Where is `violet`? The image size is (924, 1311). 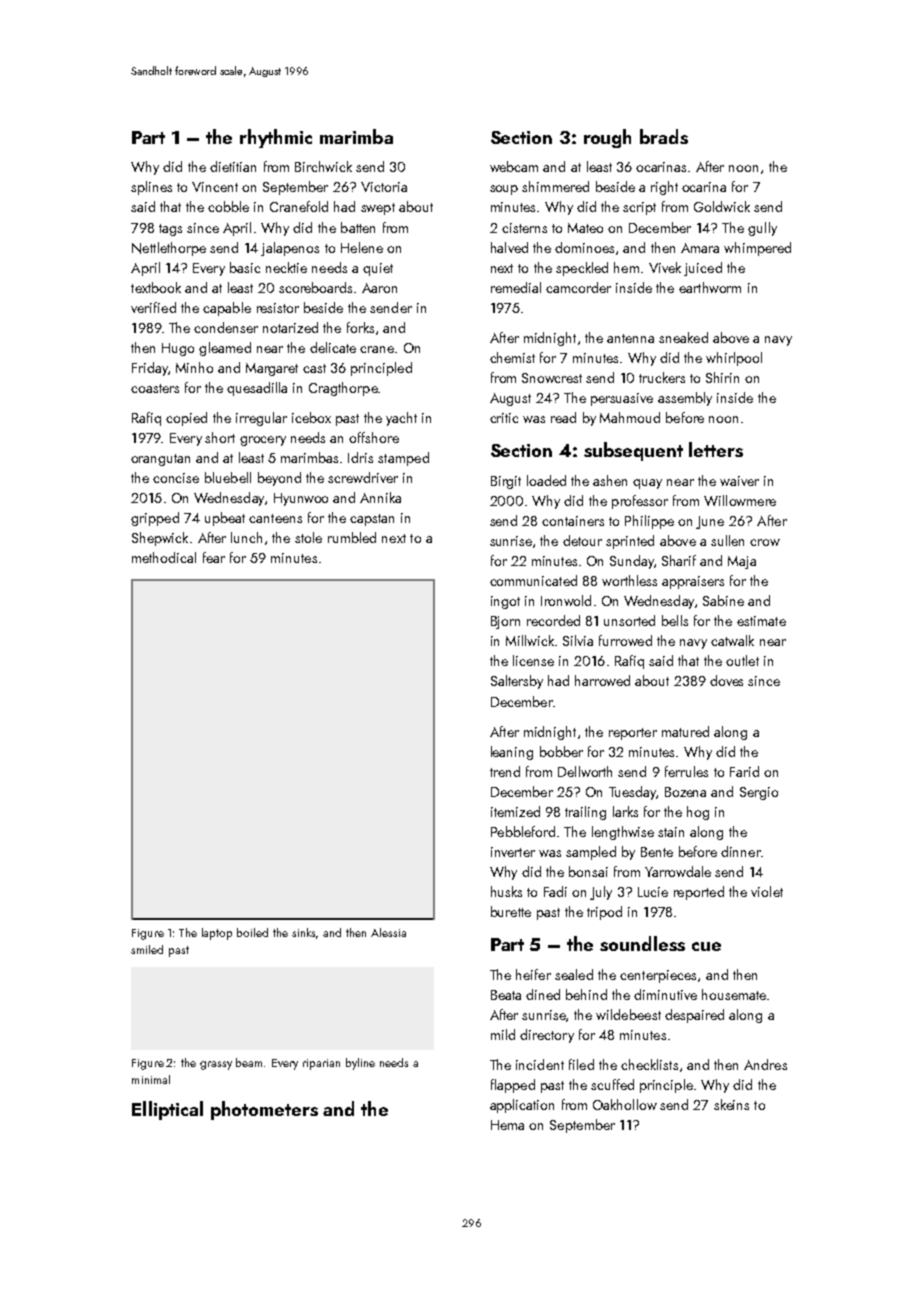
violet is located at coordinates (767, 891).
